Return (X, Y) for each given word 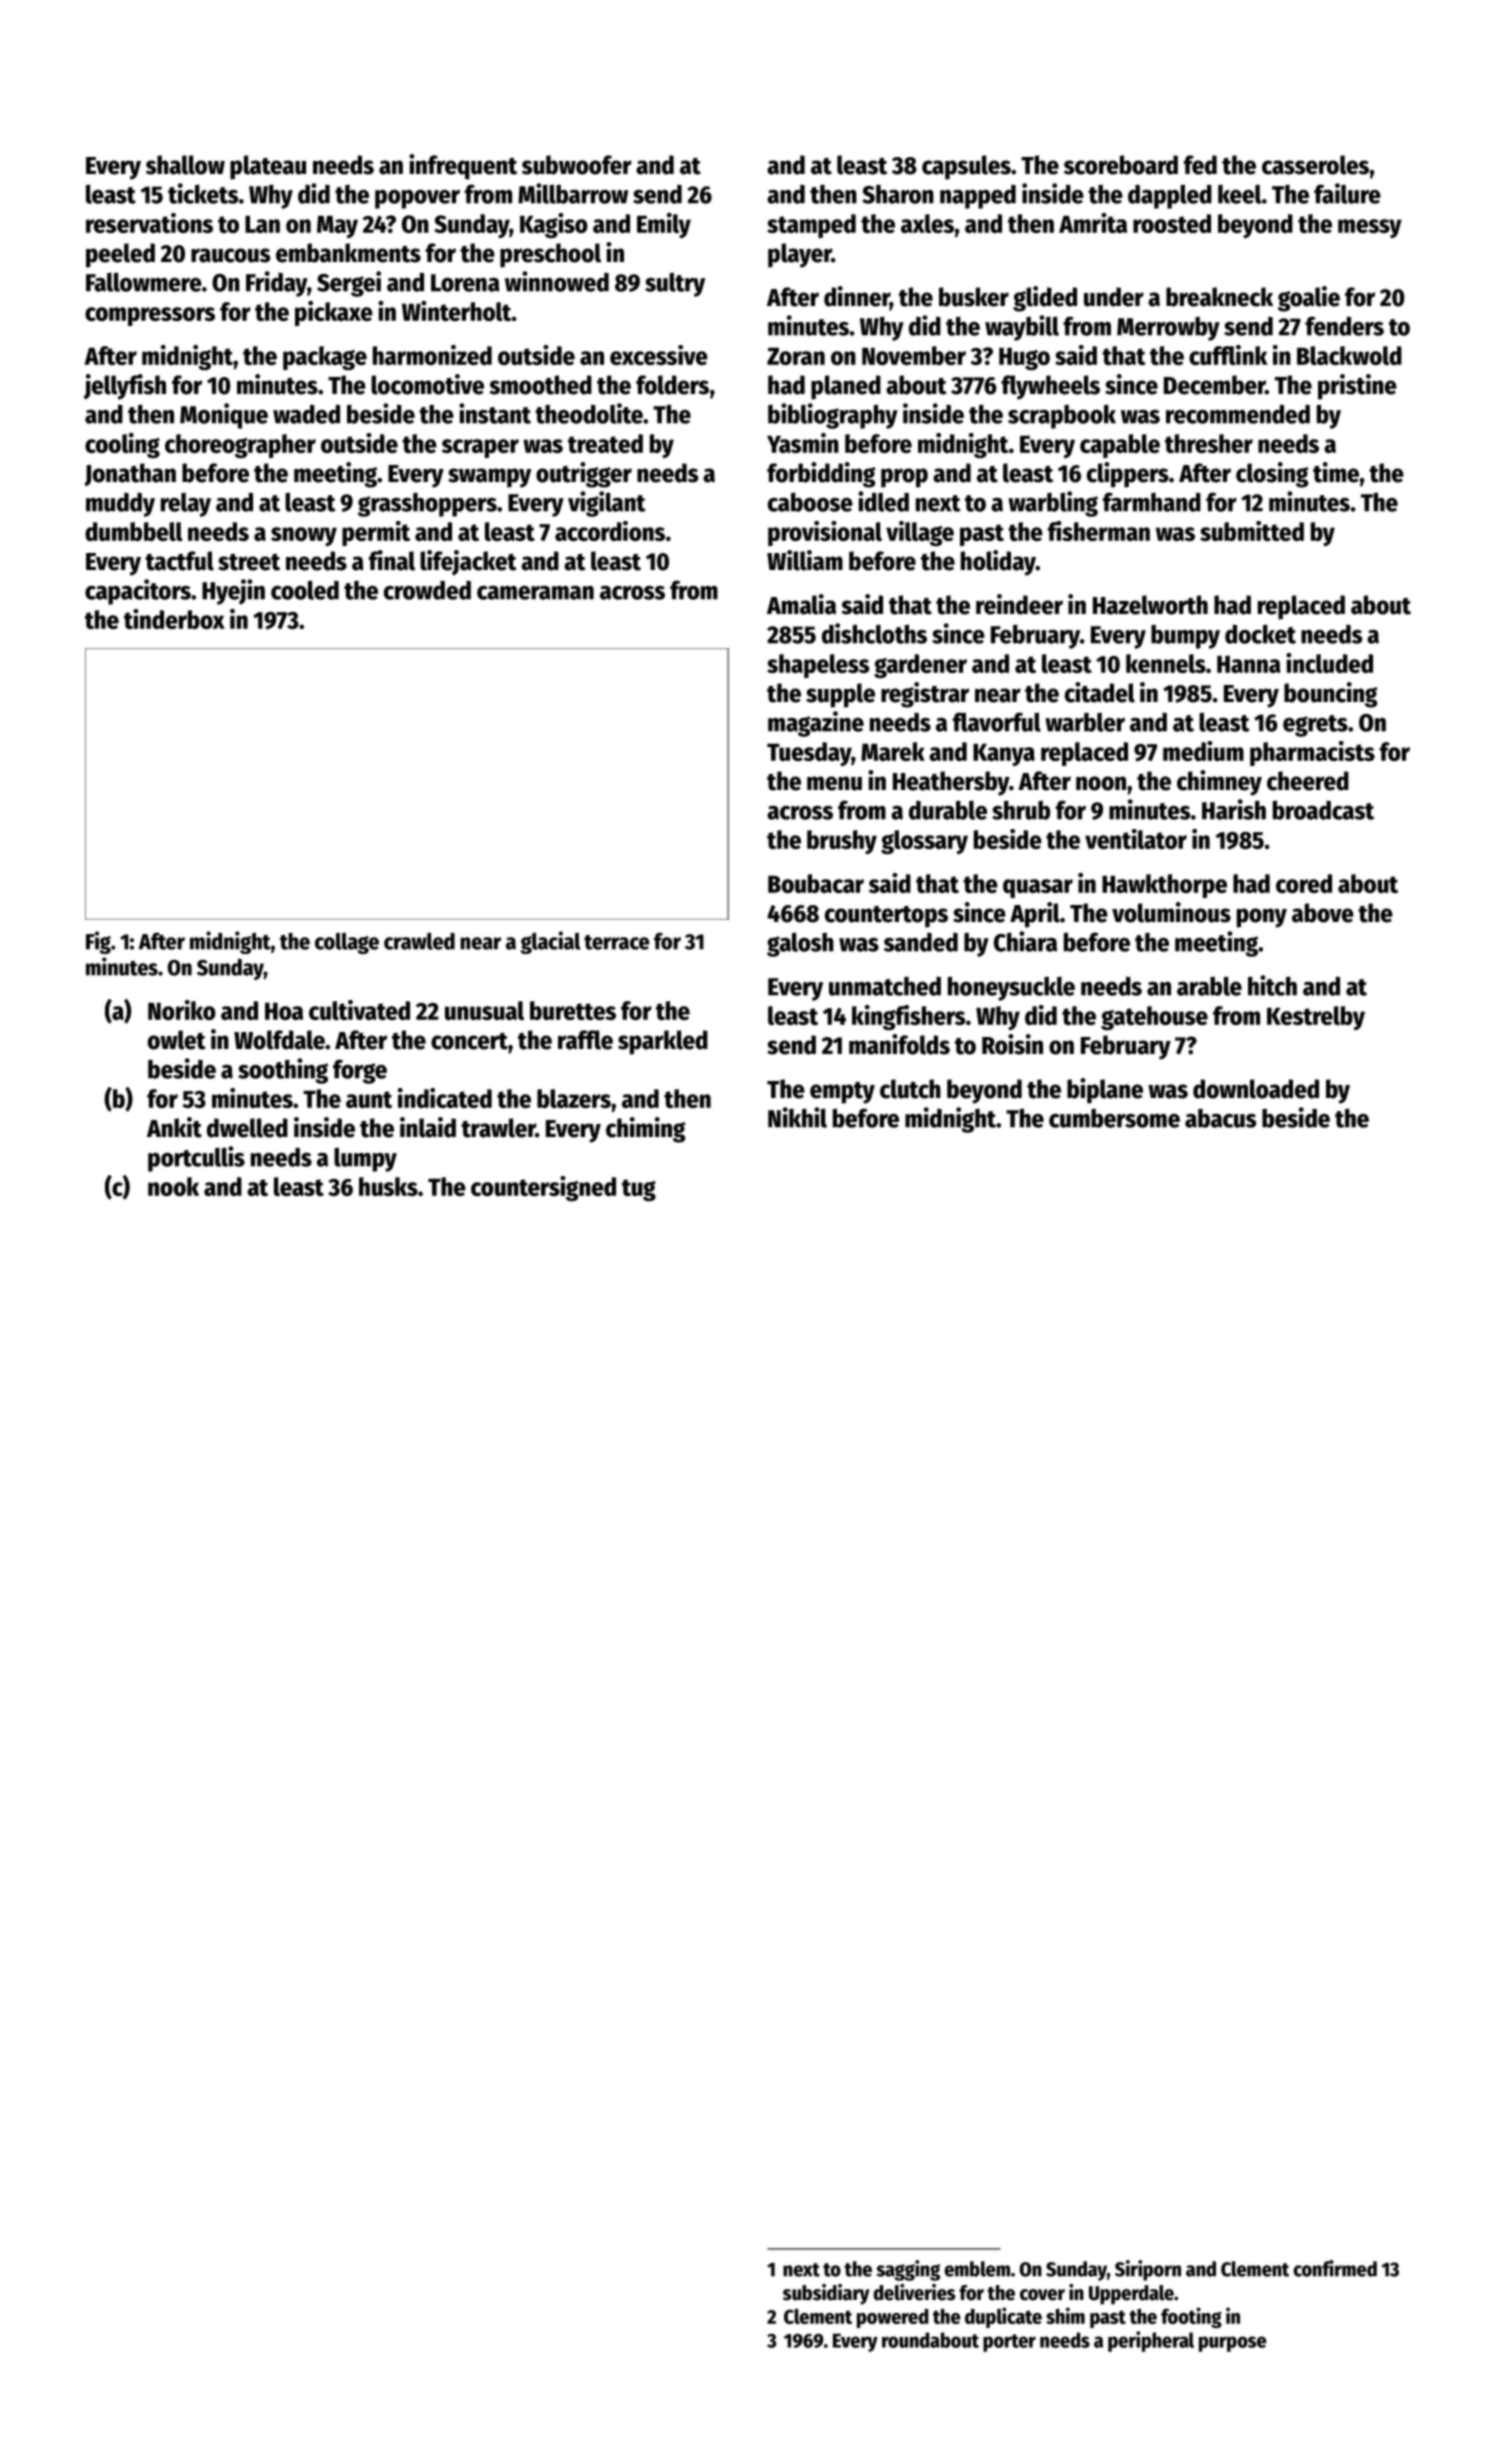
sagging (908, 2270)
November (914, 355)
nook (173, 1186)
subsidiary (826, 2294)
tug (639, 1190)
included (1329, 663)
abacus (1220, 1118)
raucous (230, 255)
